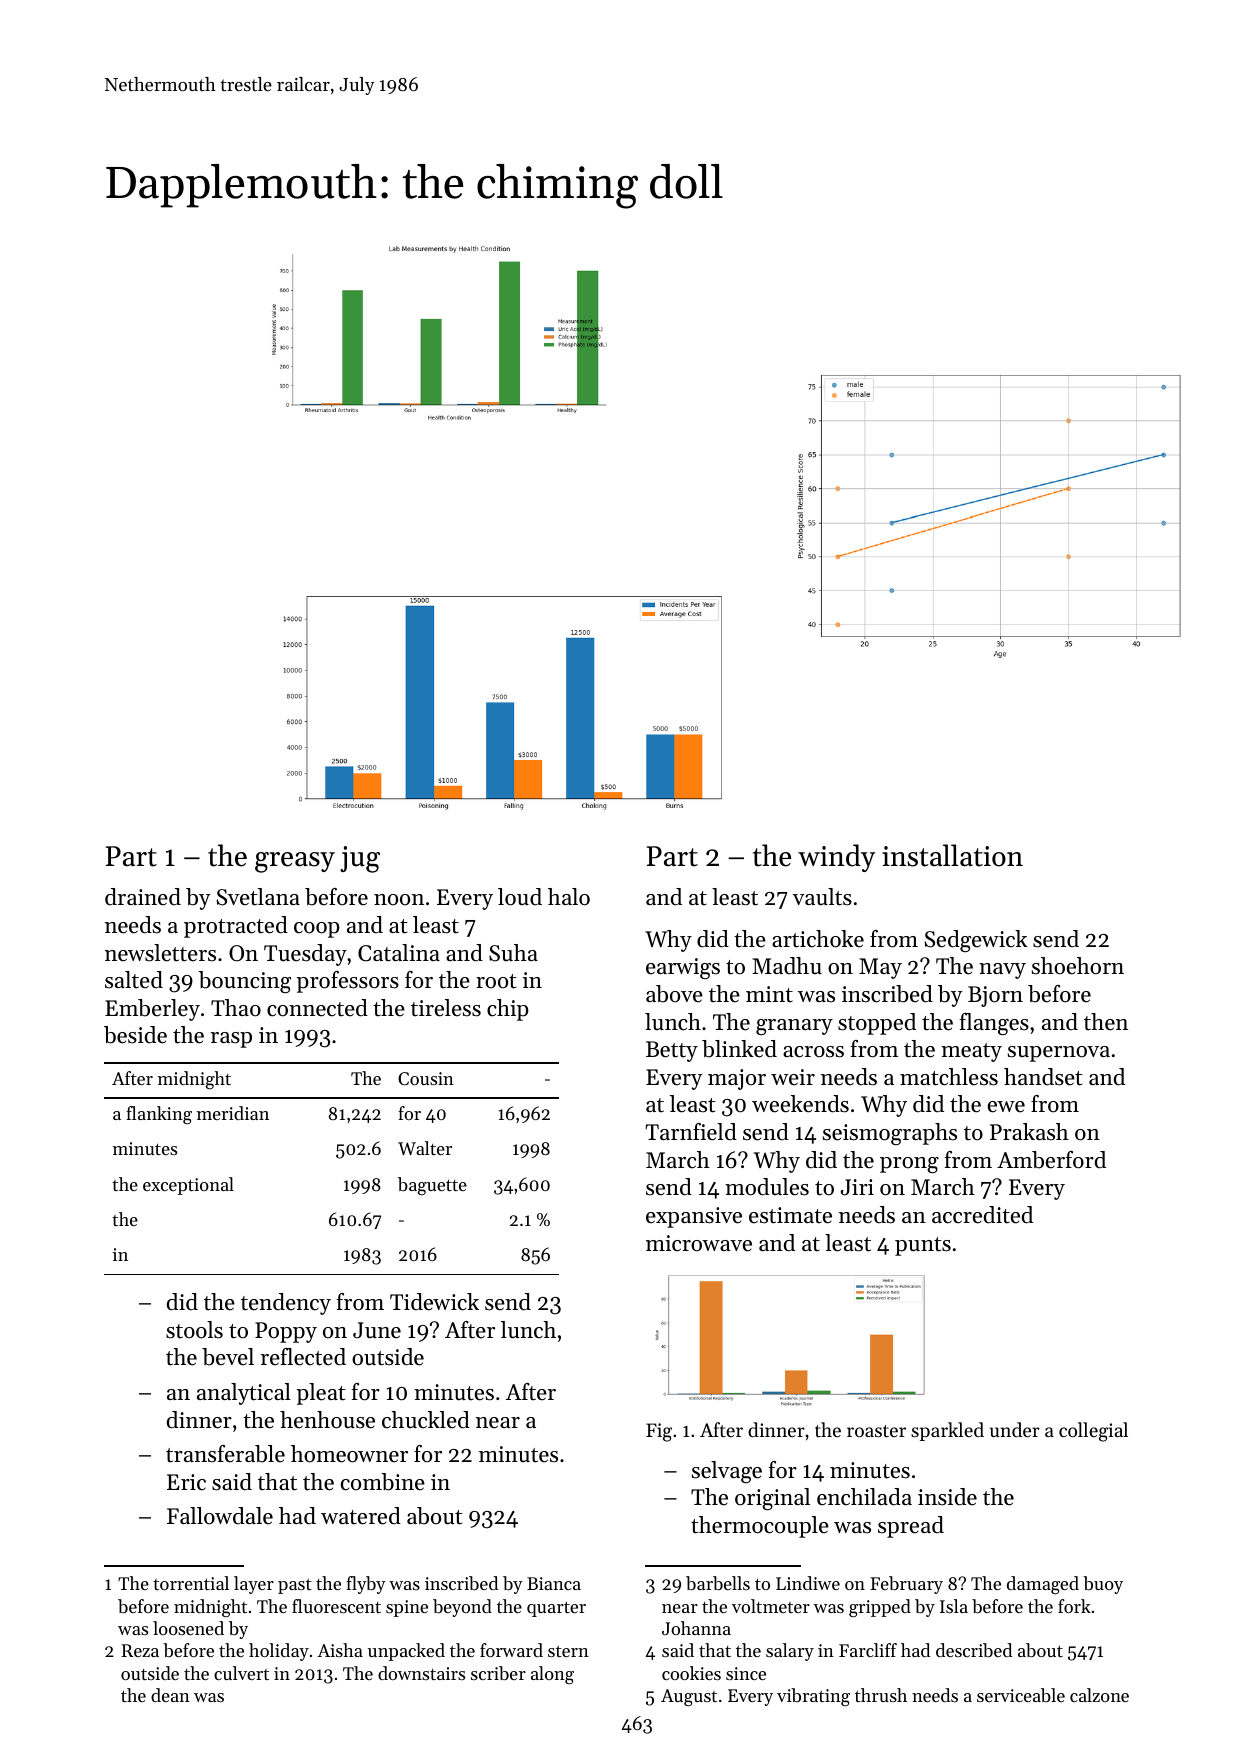 The width and height of the image is (1243, 1758). I want to click on vibrating, so click(813, 1697).
